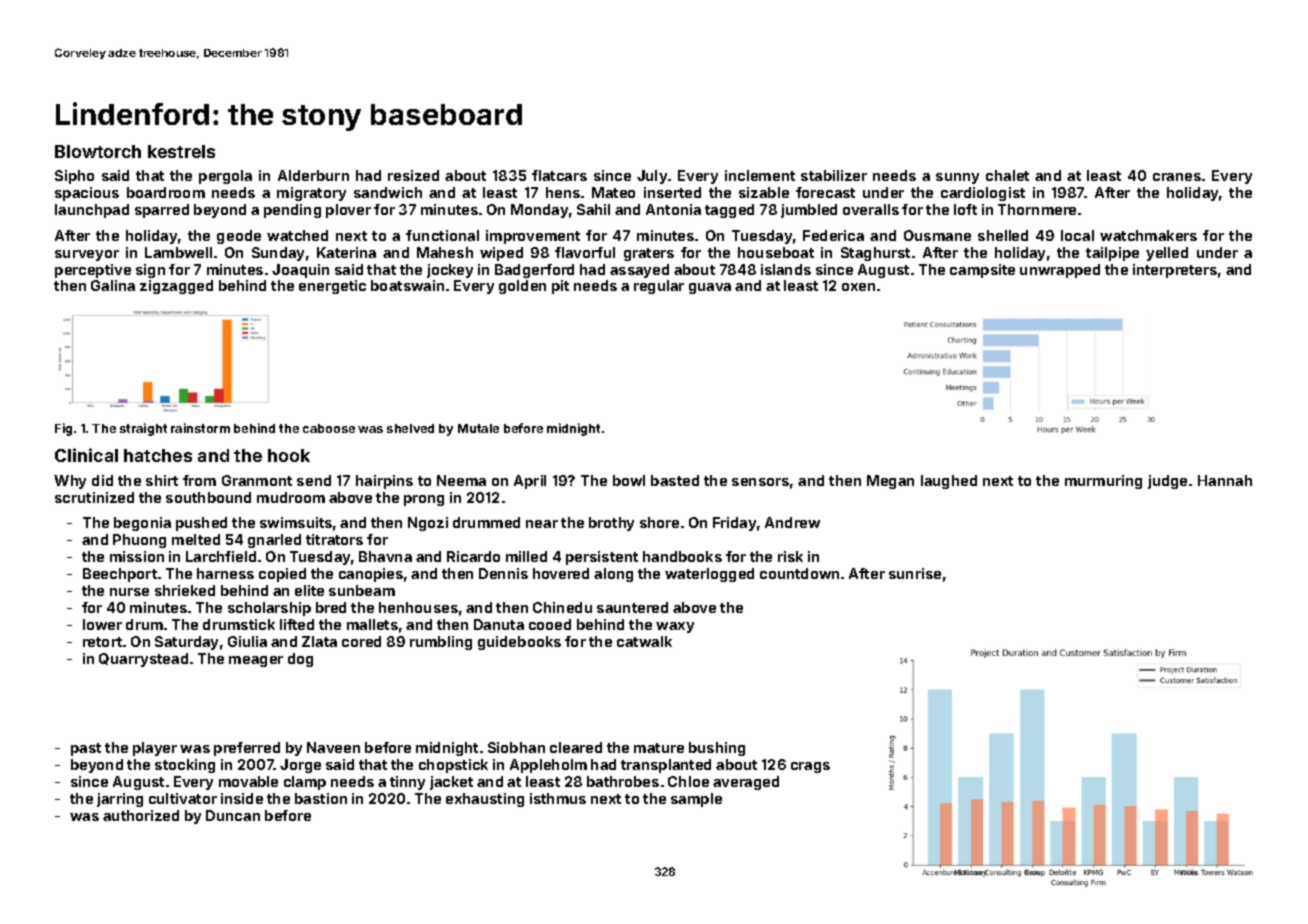 This page has width=1308, height=924. I want to click on flatcars, so click(559, 175).
